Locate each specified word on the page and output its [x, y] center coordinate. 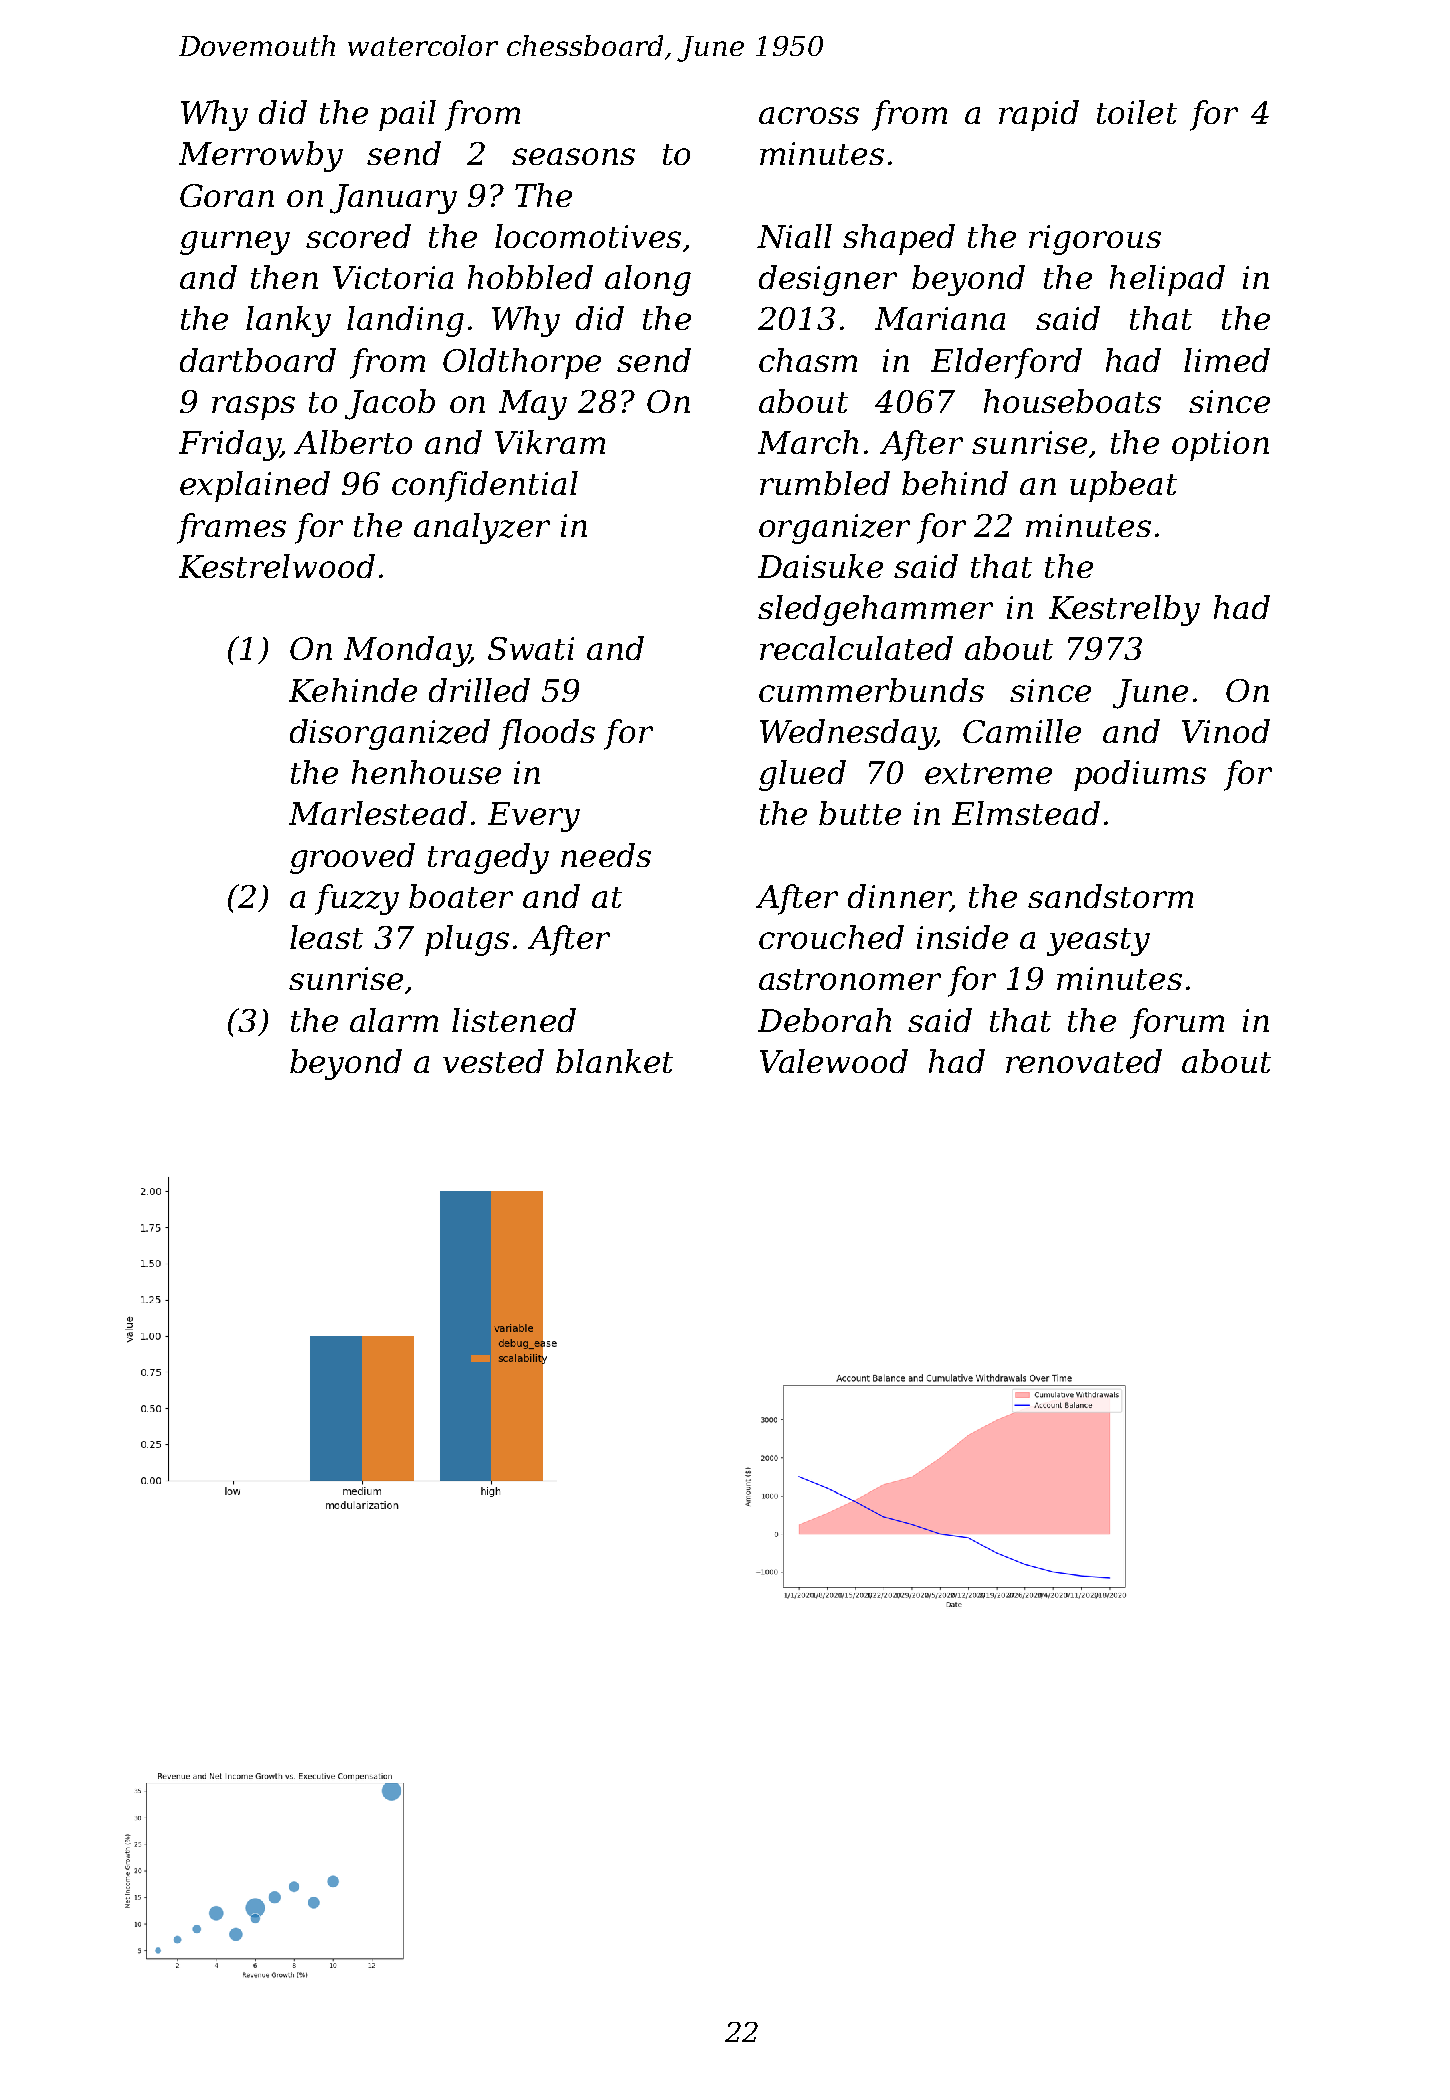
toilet [1137, 112]
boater [461, 896]
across [809, 115]
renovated [1084, 1061]
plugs [467, 940]
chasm [808, 360]
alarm [394, 1020]
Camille [1022, 731]
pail [407, 115]
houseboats [1072, 401]
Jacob [390, 404]
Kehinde [353, 690]
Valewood [834, 1061]
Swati [531, 648]
